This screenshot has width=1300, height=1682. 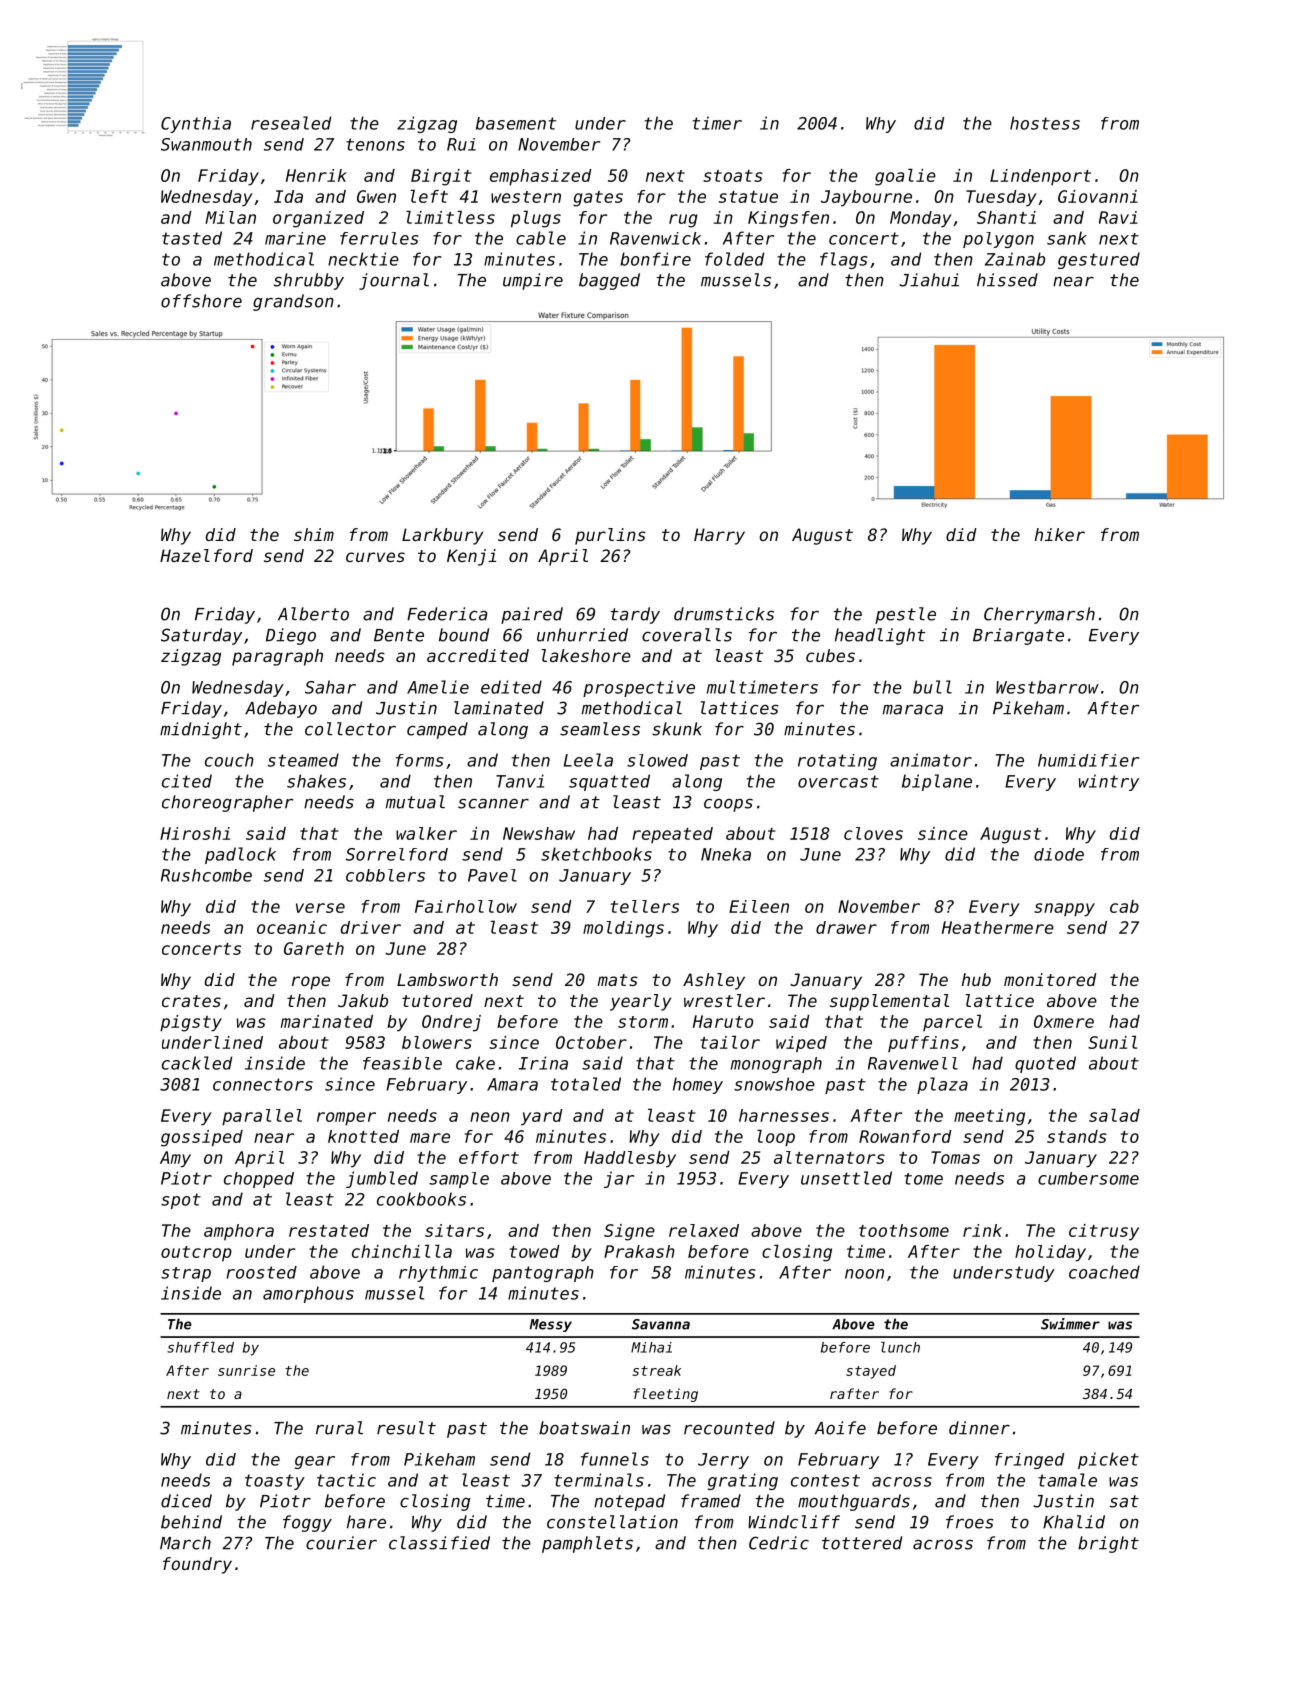 What do you see at coordinates (932, 687) in the screenshot?
I see `bull` at bounding box center [932, 687].
